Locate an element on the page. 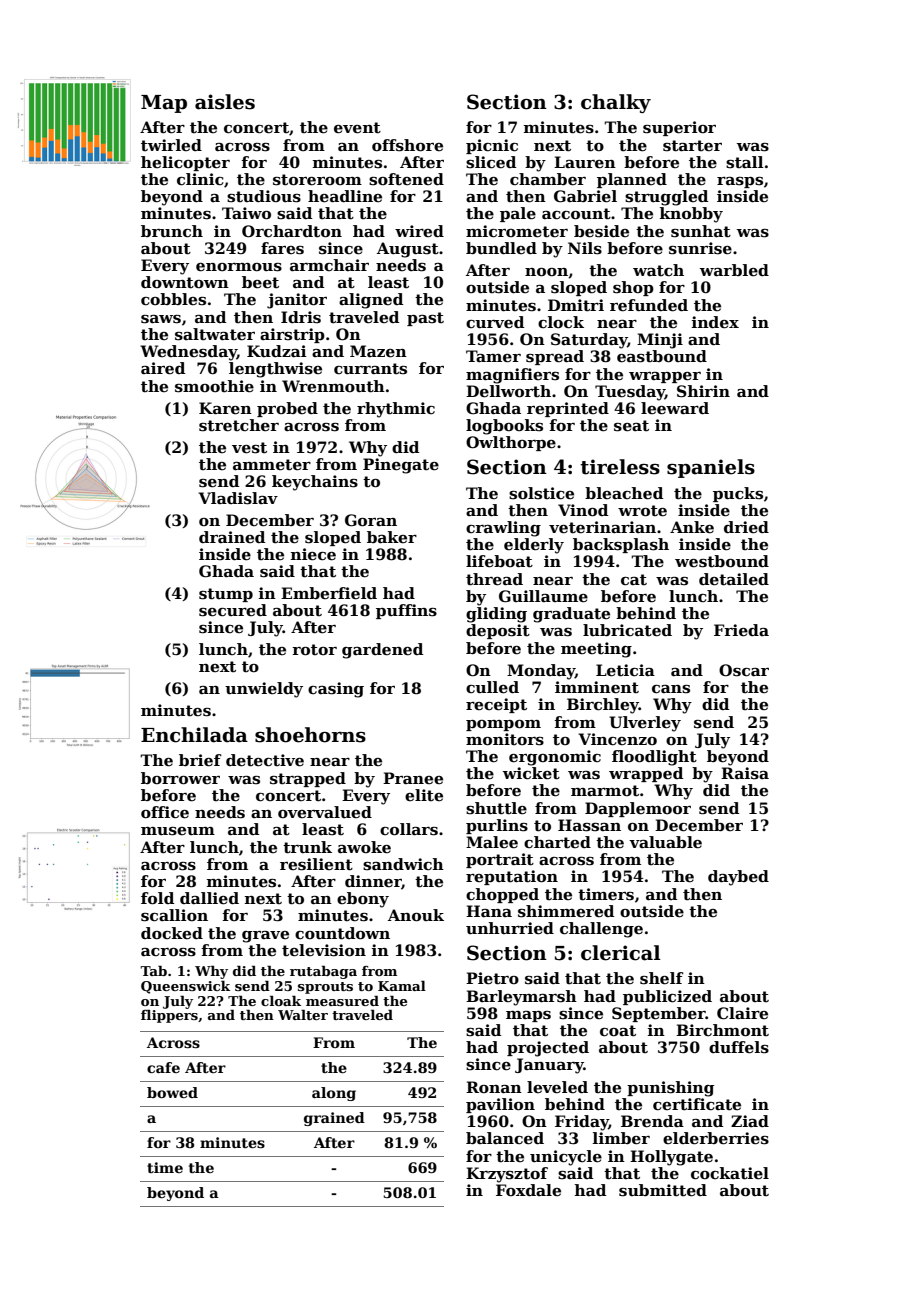 The height and width of the page is (1293, 910). warbled is located at coordinates (734, 270).
